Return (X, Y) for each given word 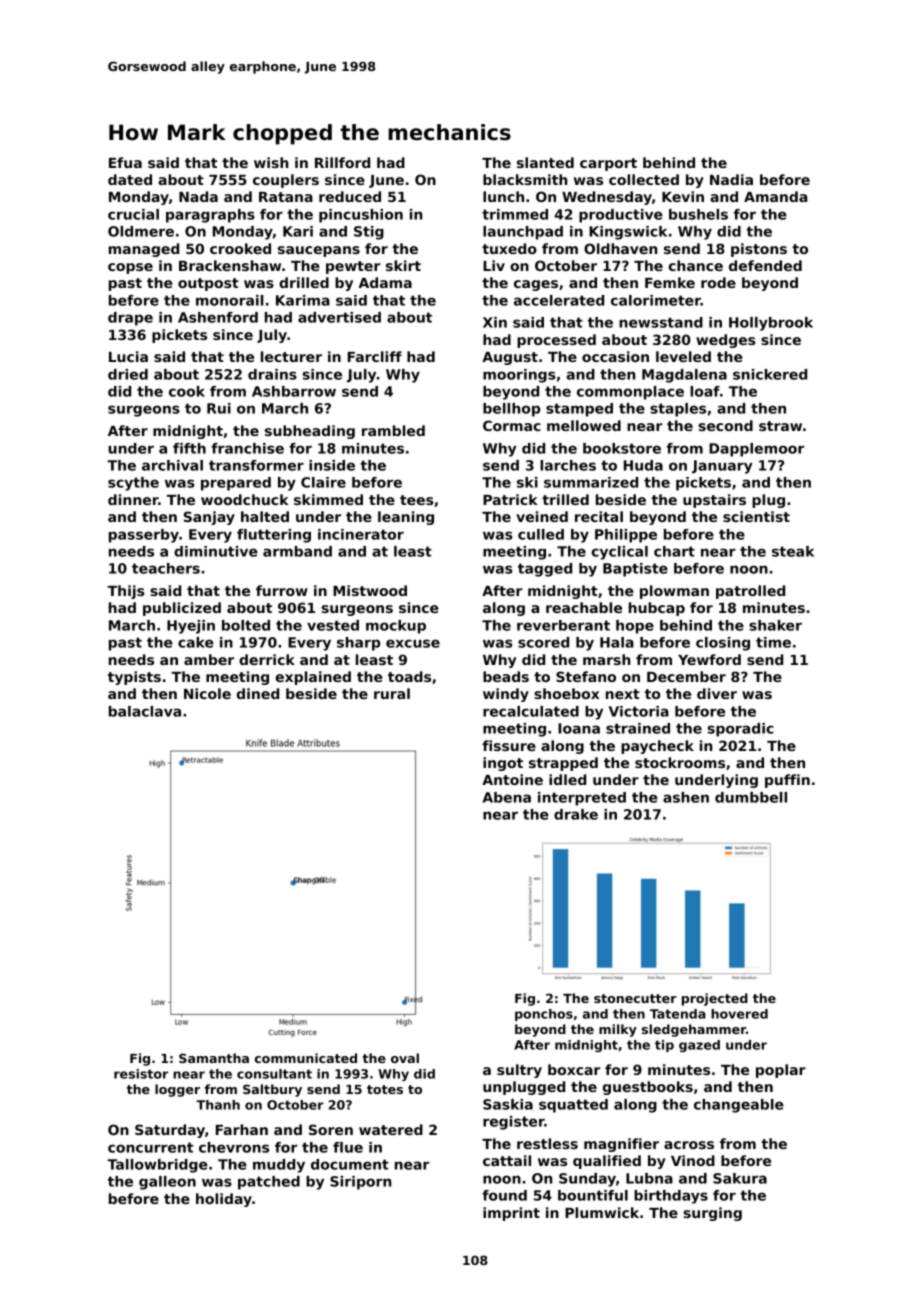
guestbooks (648, 1088)
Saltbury (272, 1090)
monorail (229, 300)
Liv (494, 265)
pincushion (361, 216)
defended (765, 265)
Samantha (214, 1058)
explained (313, 678)
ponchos (544, 1015)
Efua (125, 162)
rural (392, 693)
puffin (787, 781)
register (514, 1123)
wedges (726, 341)
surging (712, 1214)
